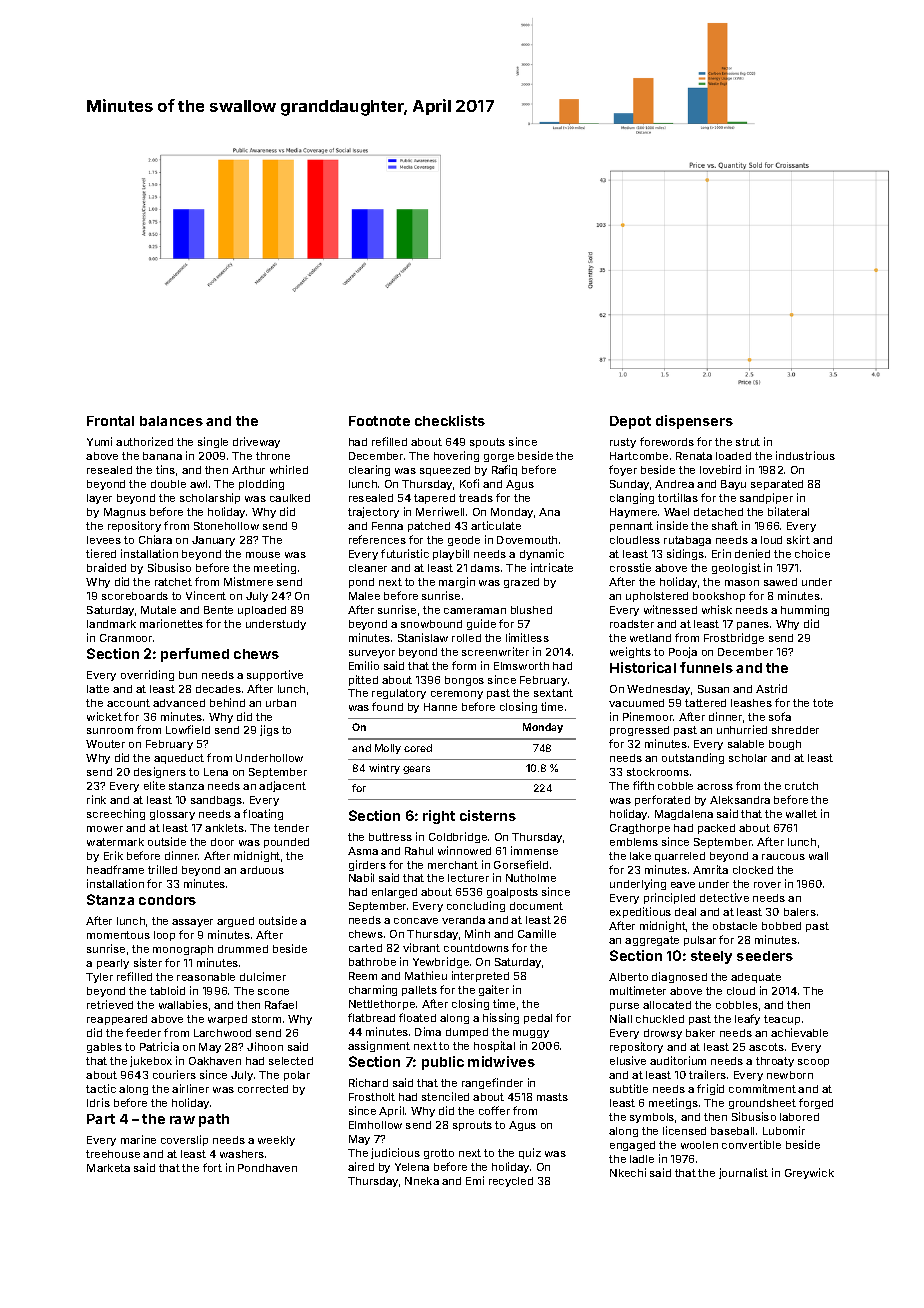  What do you see at coordinates (173, 582) in the image?
I see `ratchet` at bounding box center [173, 582].
